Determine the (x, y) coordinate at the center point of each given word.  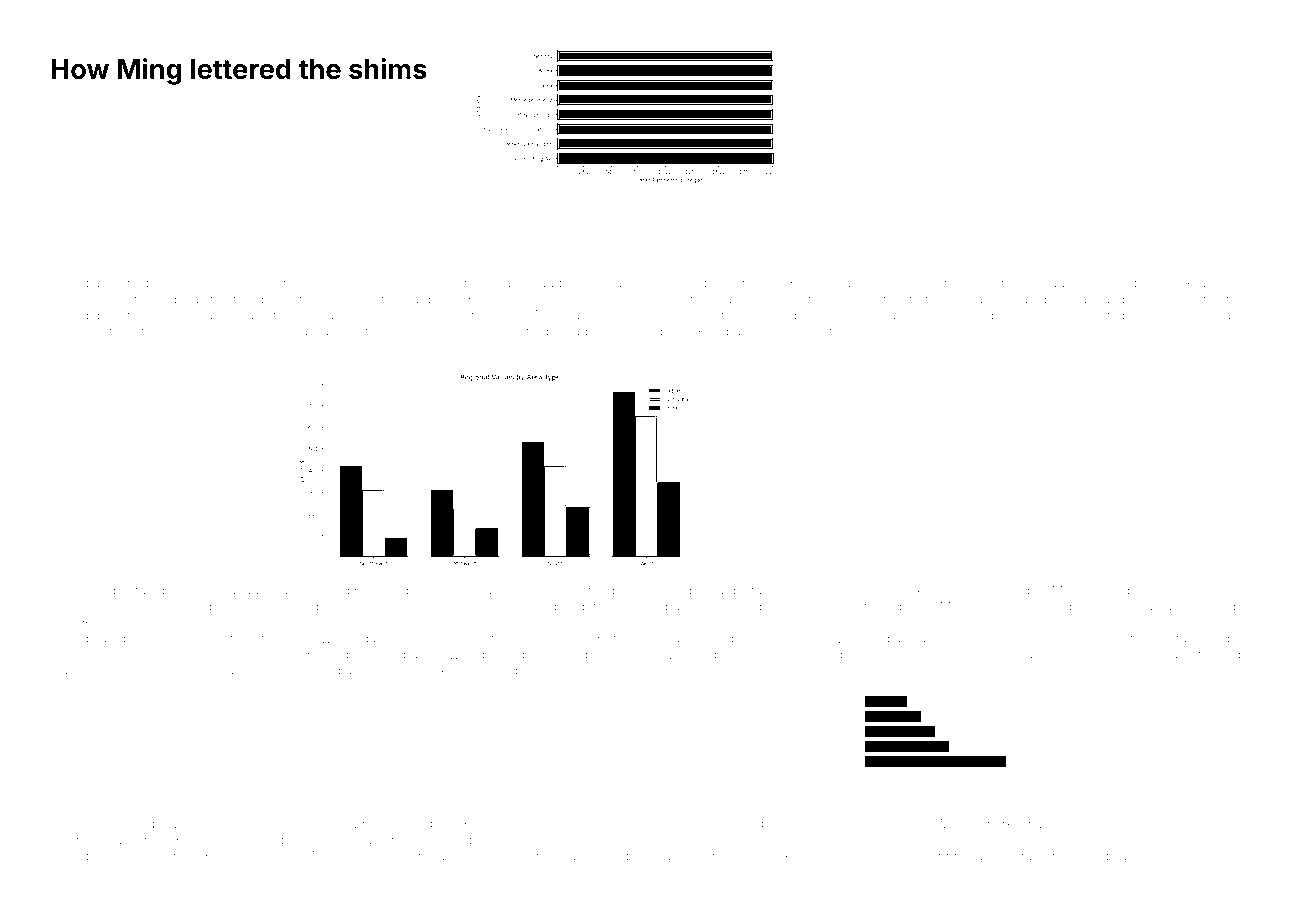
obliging (101, 640)
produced (765, 825)
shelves (346, 283)
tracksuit (772, 591)
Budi (113, 823)
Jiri (824, 283)
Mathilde (1078, 590)
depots (1219, 284)
